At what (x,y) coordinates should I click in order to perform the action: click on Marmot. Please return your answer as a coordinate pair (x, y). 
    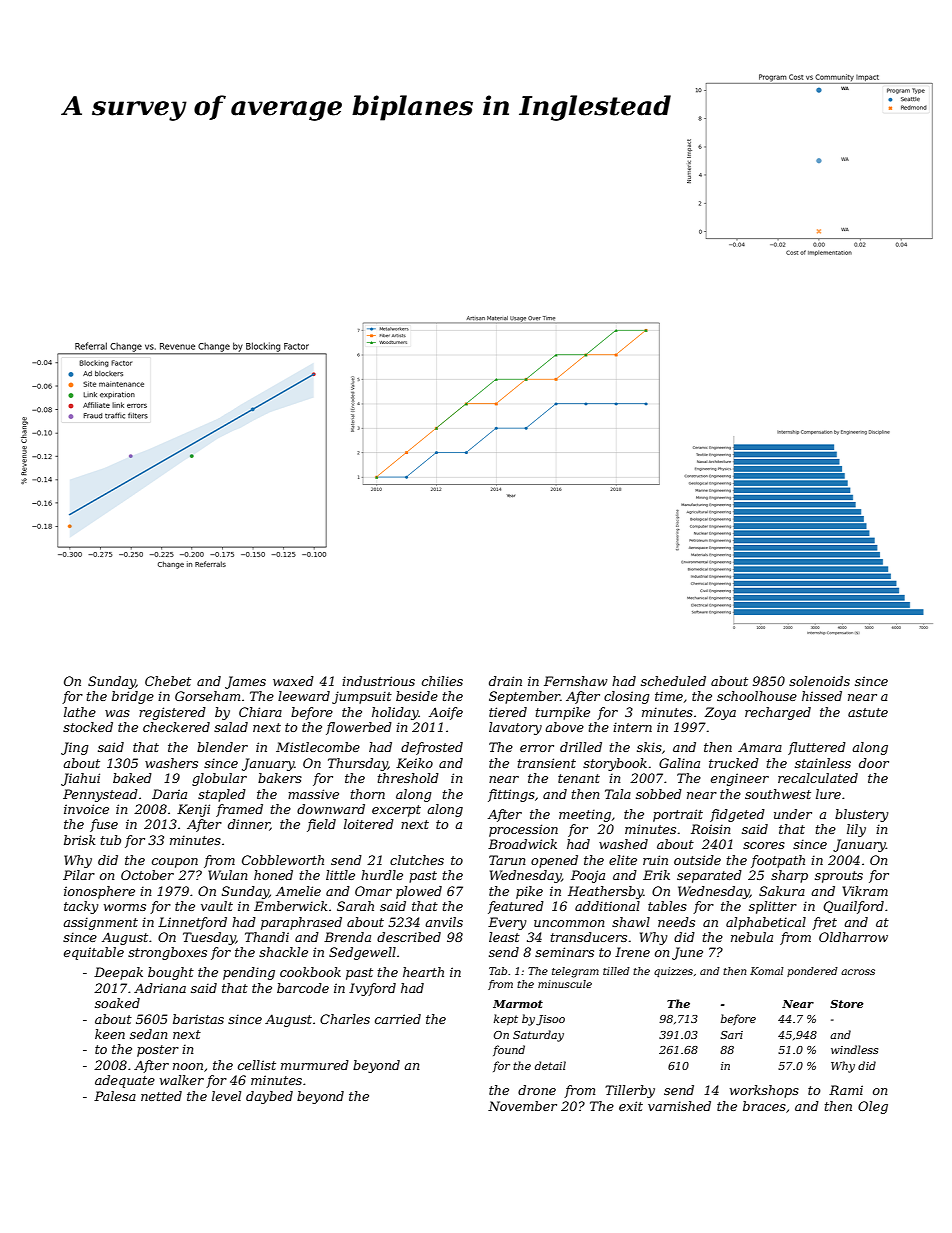
    Looking at the image, I should click on (518, 1004).
